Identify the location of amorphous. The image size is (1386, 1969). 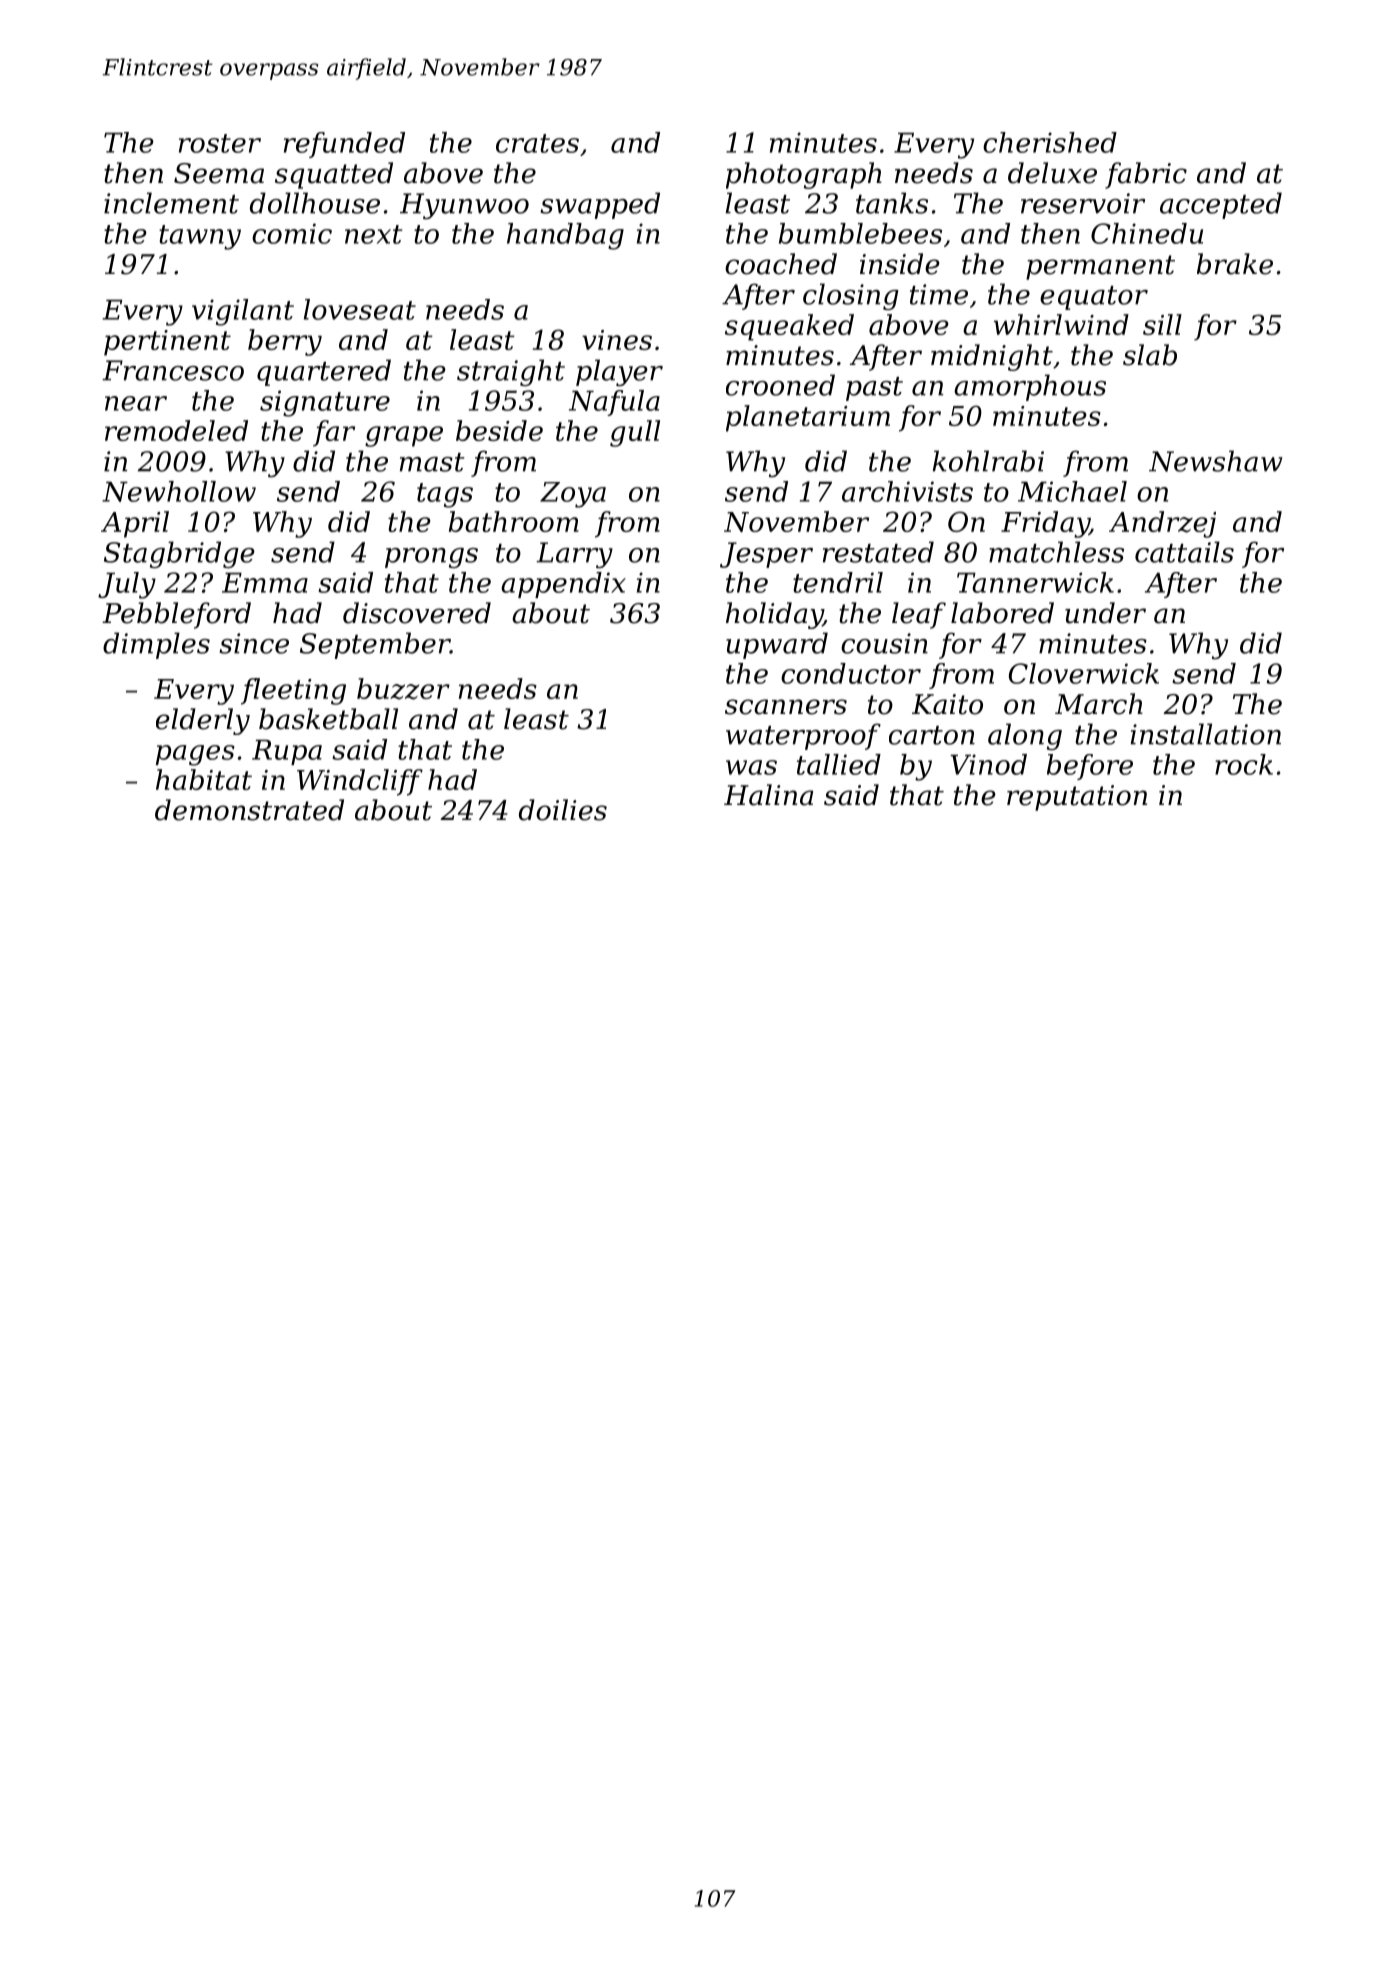
(1030, 387).
